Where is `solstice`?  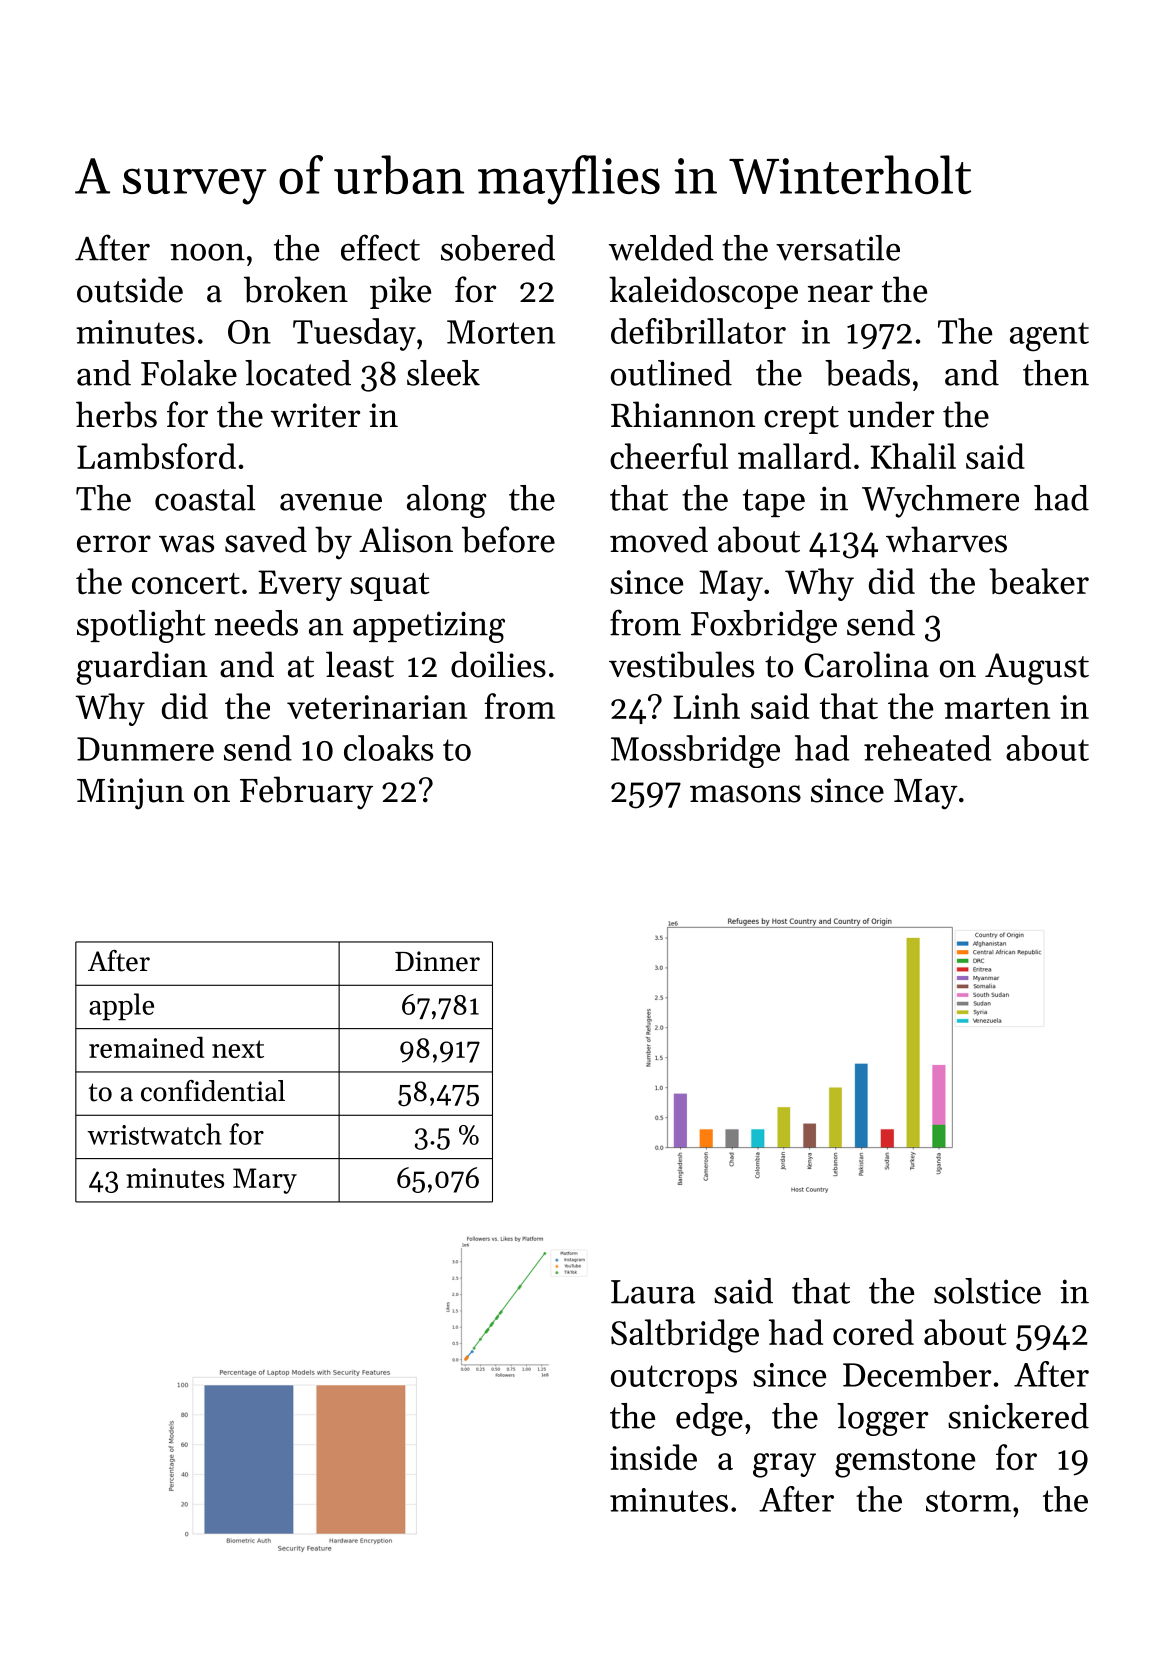 solstice is located at coordinates (987, 1291).
